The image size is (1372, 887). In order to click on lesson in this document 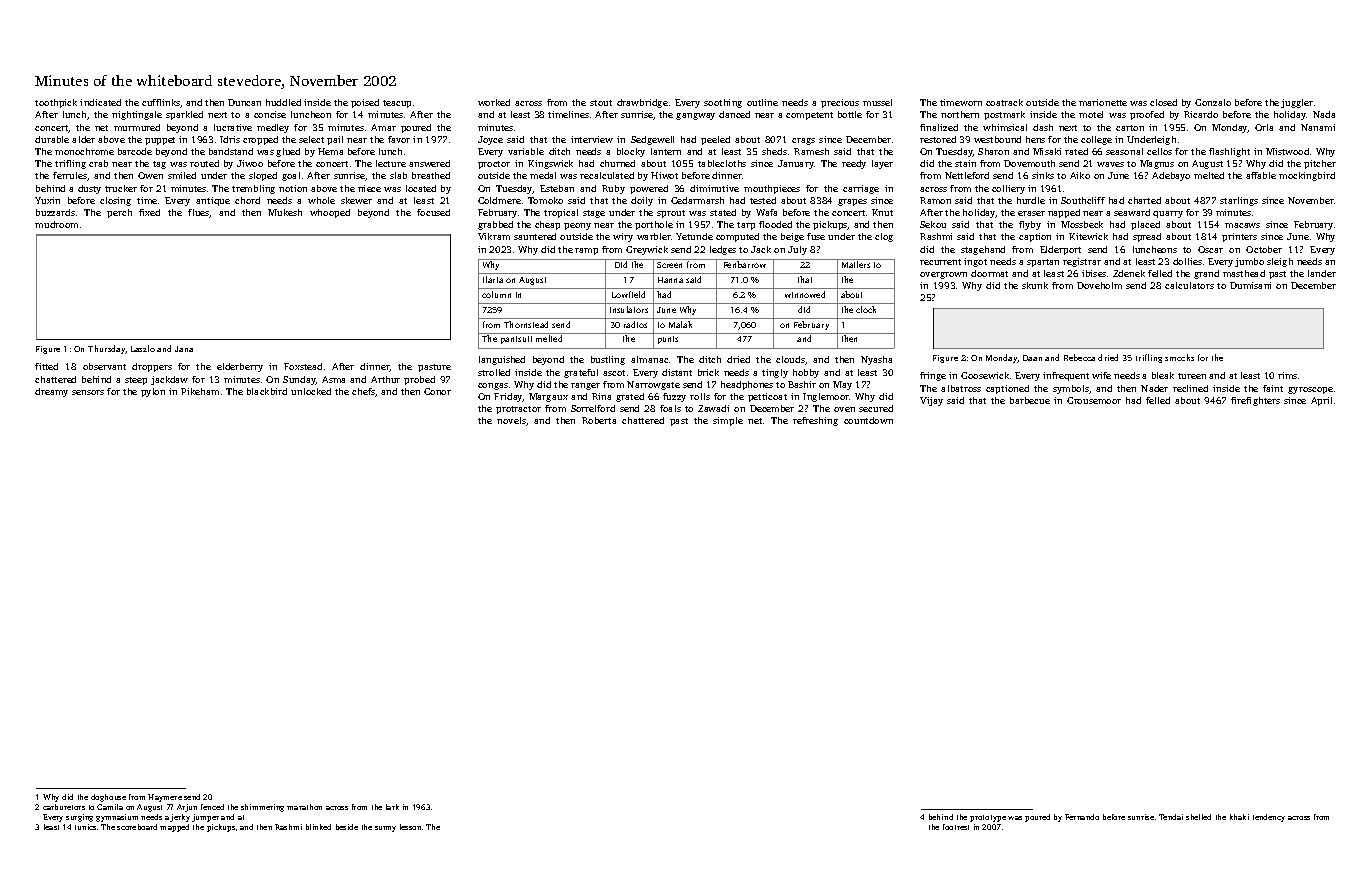, I will do `click(410, 827)`.
